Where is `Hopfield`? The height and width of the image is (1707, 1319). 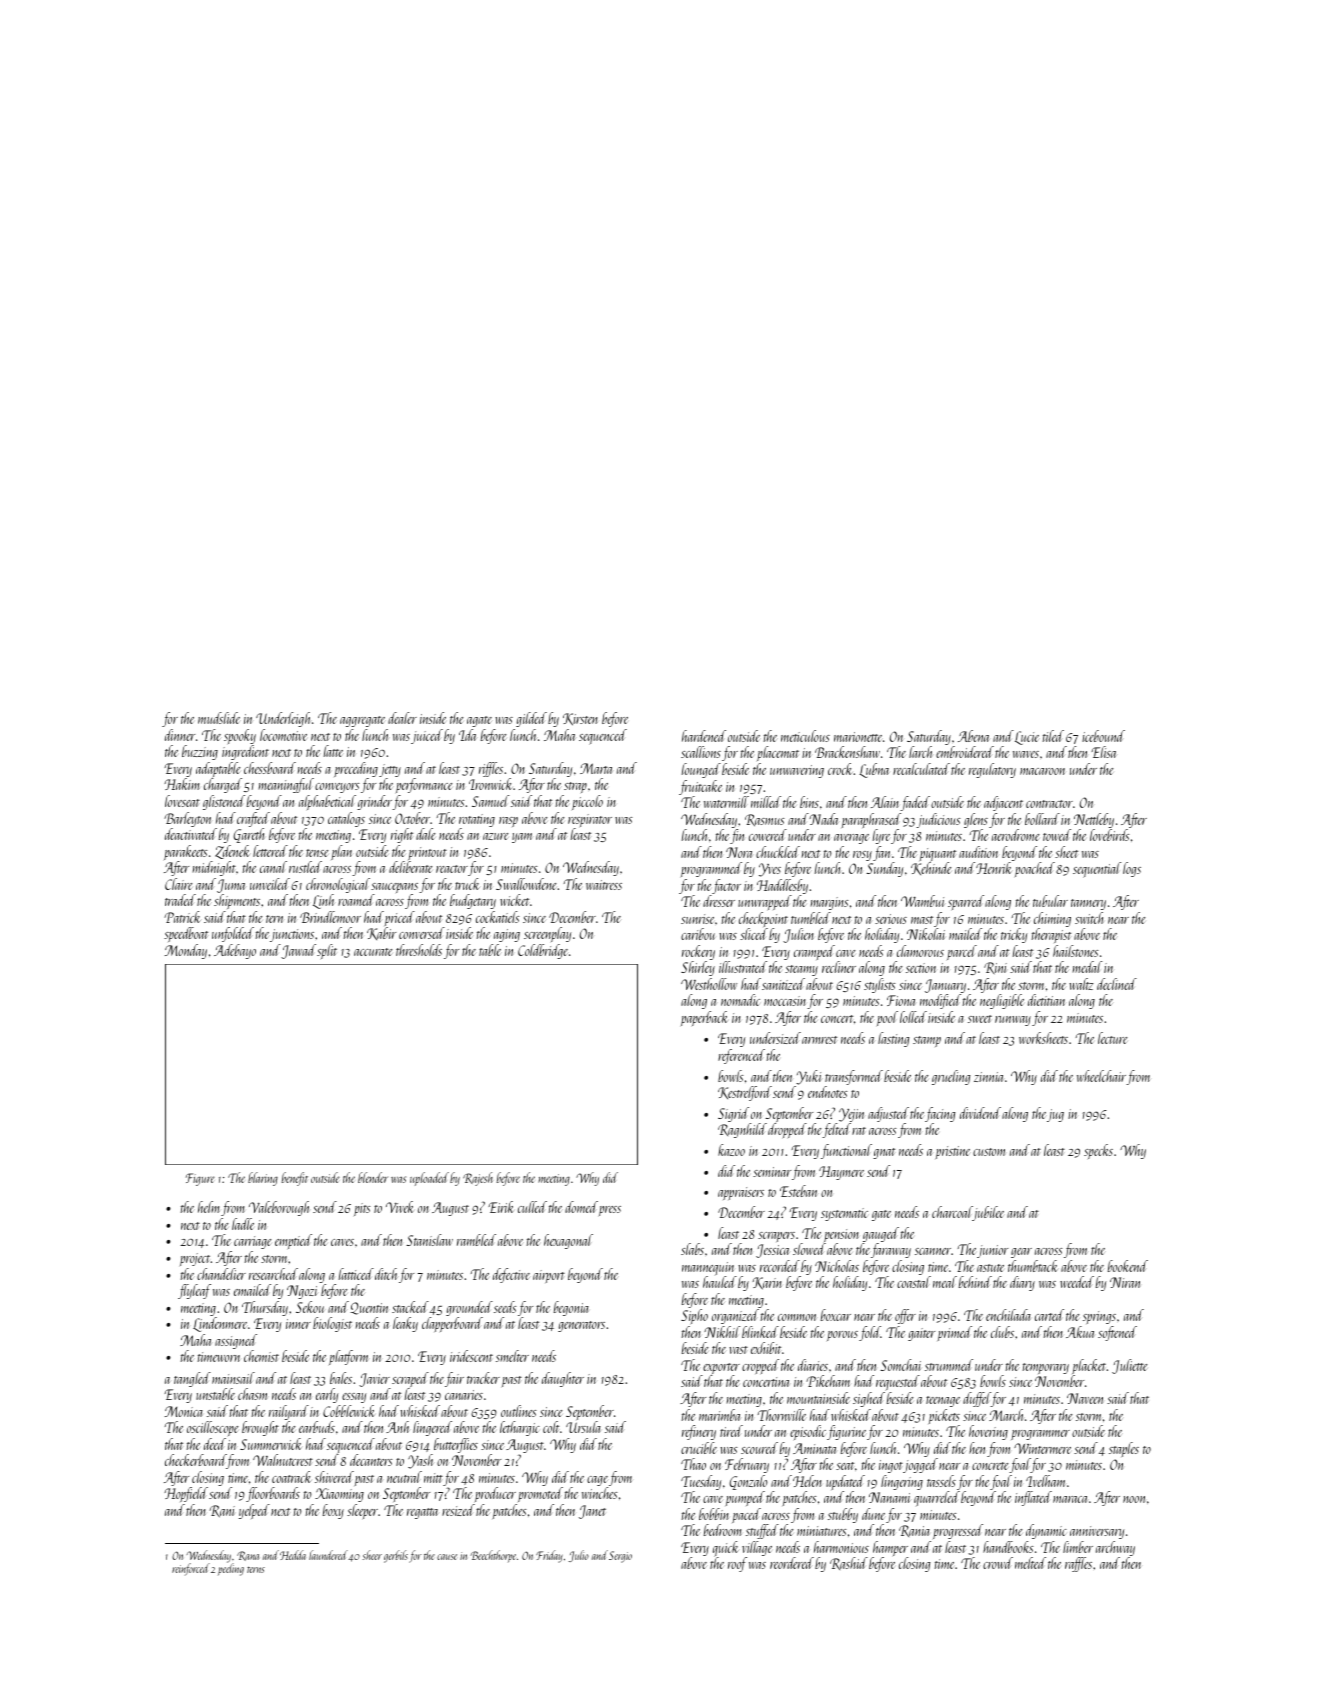 Hopfield is located at coordinates (186, 1494).
